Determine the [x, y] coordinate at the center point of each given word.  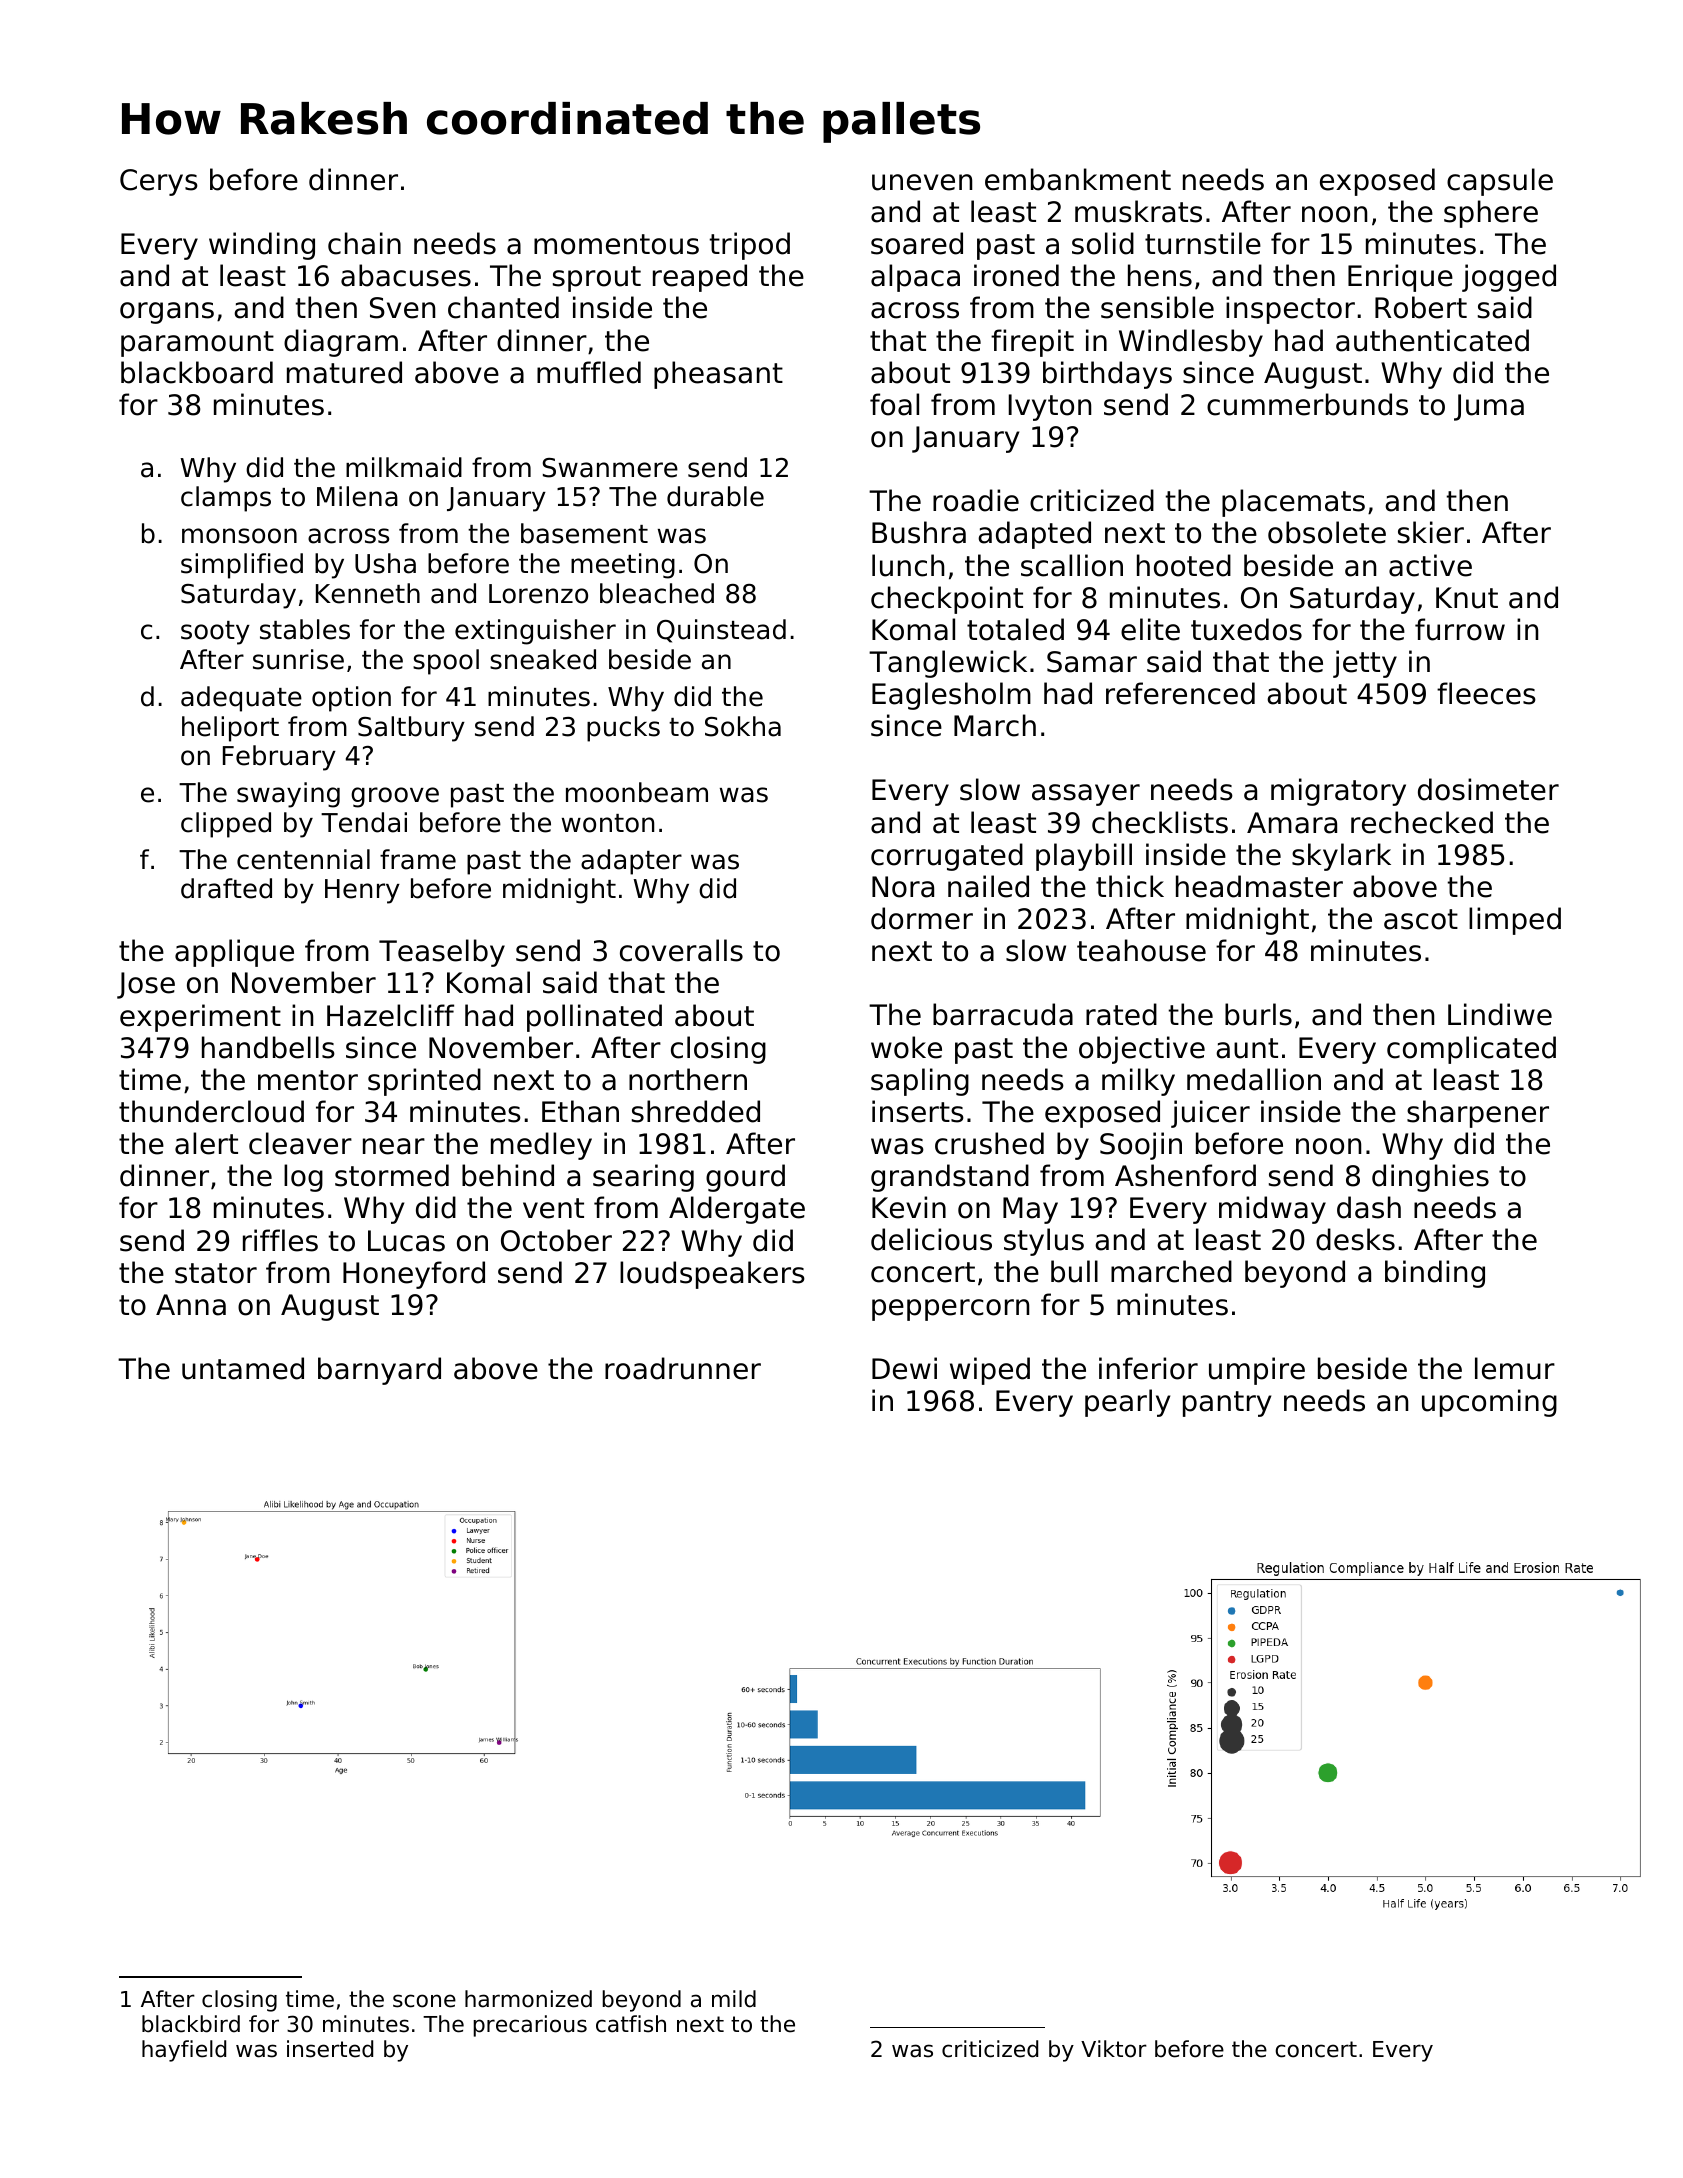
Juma [1489, 407]
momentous [616, 244]
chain [364, 243]
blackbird [191, 2024]
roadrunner [683, 1368]
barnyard [379, 1371]
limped [1515, 921]
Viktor [1114, 2049]
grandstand [950, 1178]
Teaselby [442, 953]
